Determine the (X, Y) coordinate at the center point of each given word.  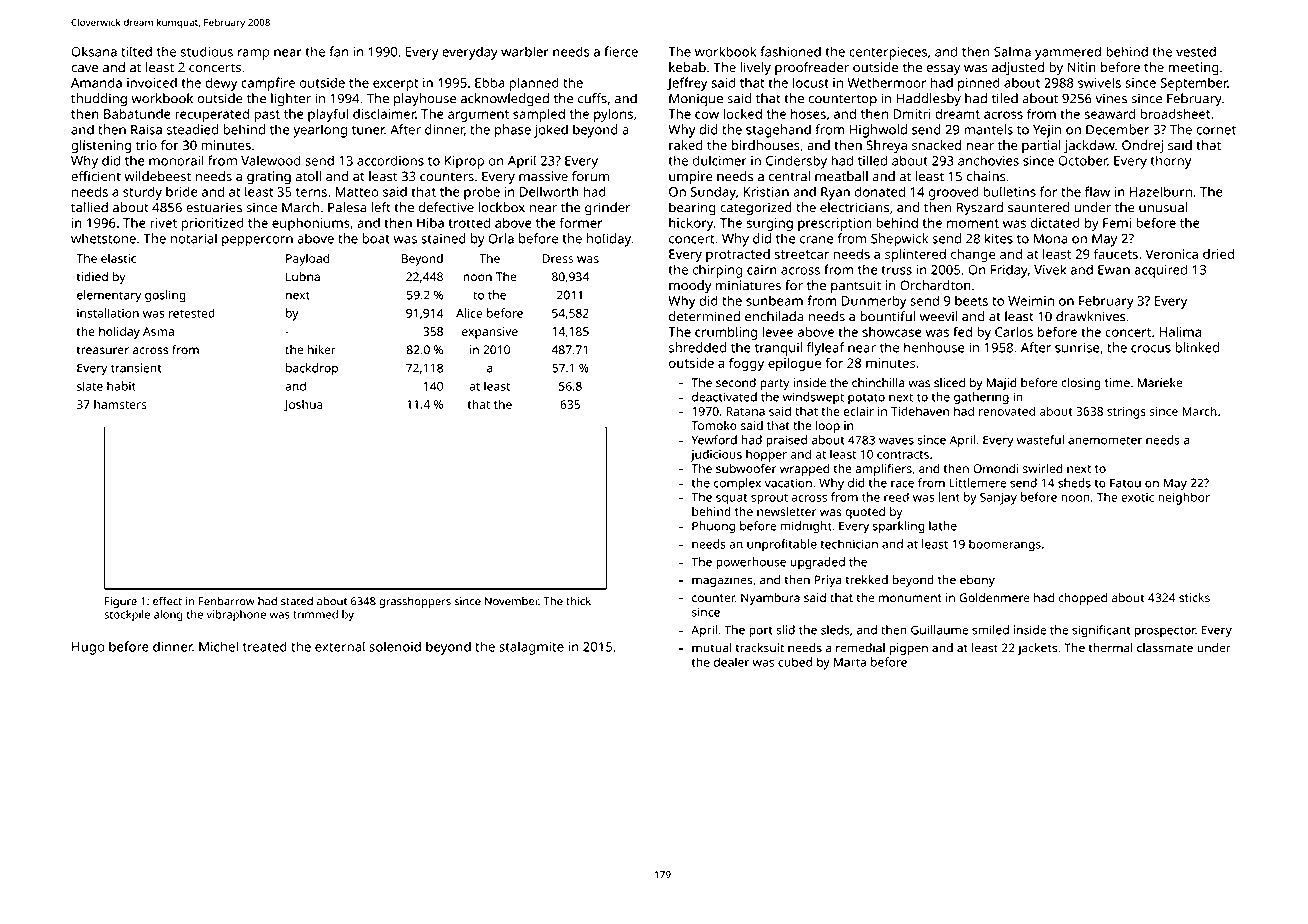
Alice (469, 313)
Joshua (303, 405)
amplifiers (883, 469)
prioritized (213, 224)
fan (338, 51)
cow (707, 115)
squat (732, 499)
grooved (954, 193)
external (340, 646)
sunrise (1077, 347)
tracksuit (759, 648)
